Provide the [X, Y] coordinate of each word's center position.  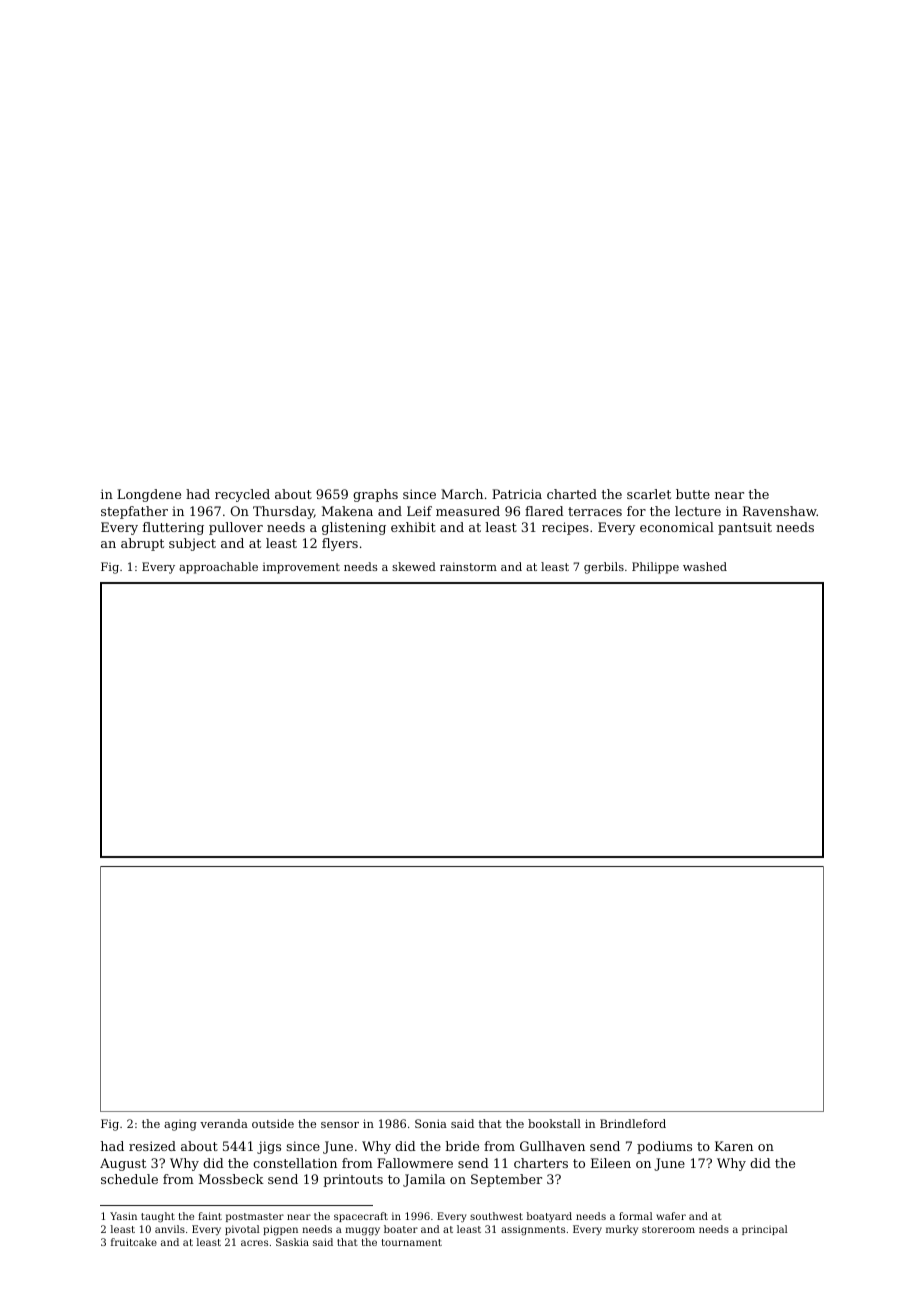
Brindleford [633, 1123]
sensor [340, 1125]
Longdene [149, 495]
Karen [734, 1146]
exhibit [413, 527]
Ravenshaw [780, 511]
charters [541, 1163]
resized [152, 1146]
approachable [218, 568]
